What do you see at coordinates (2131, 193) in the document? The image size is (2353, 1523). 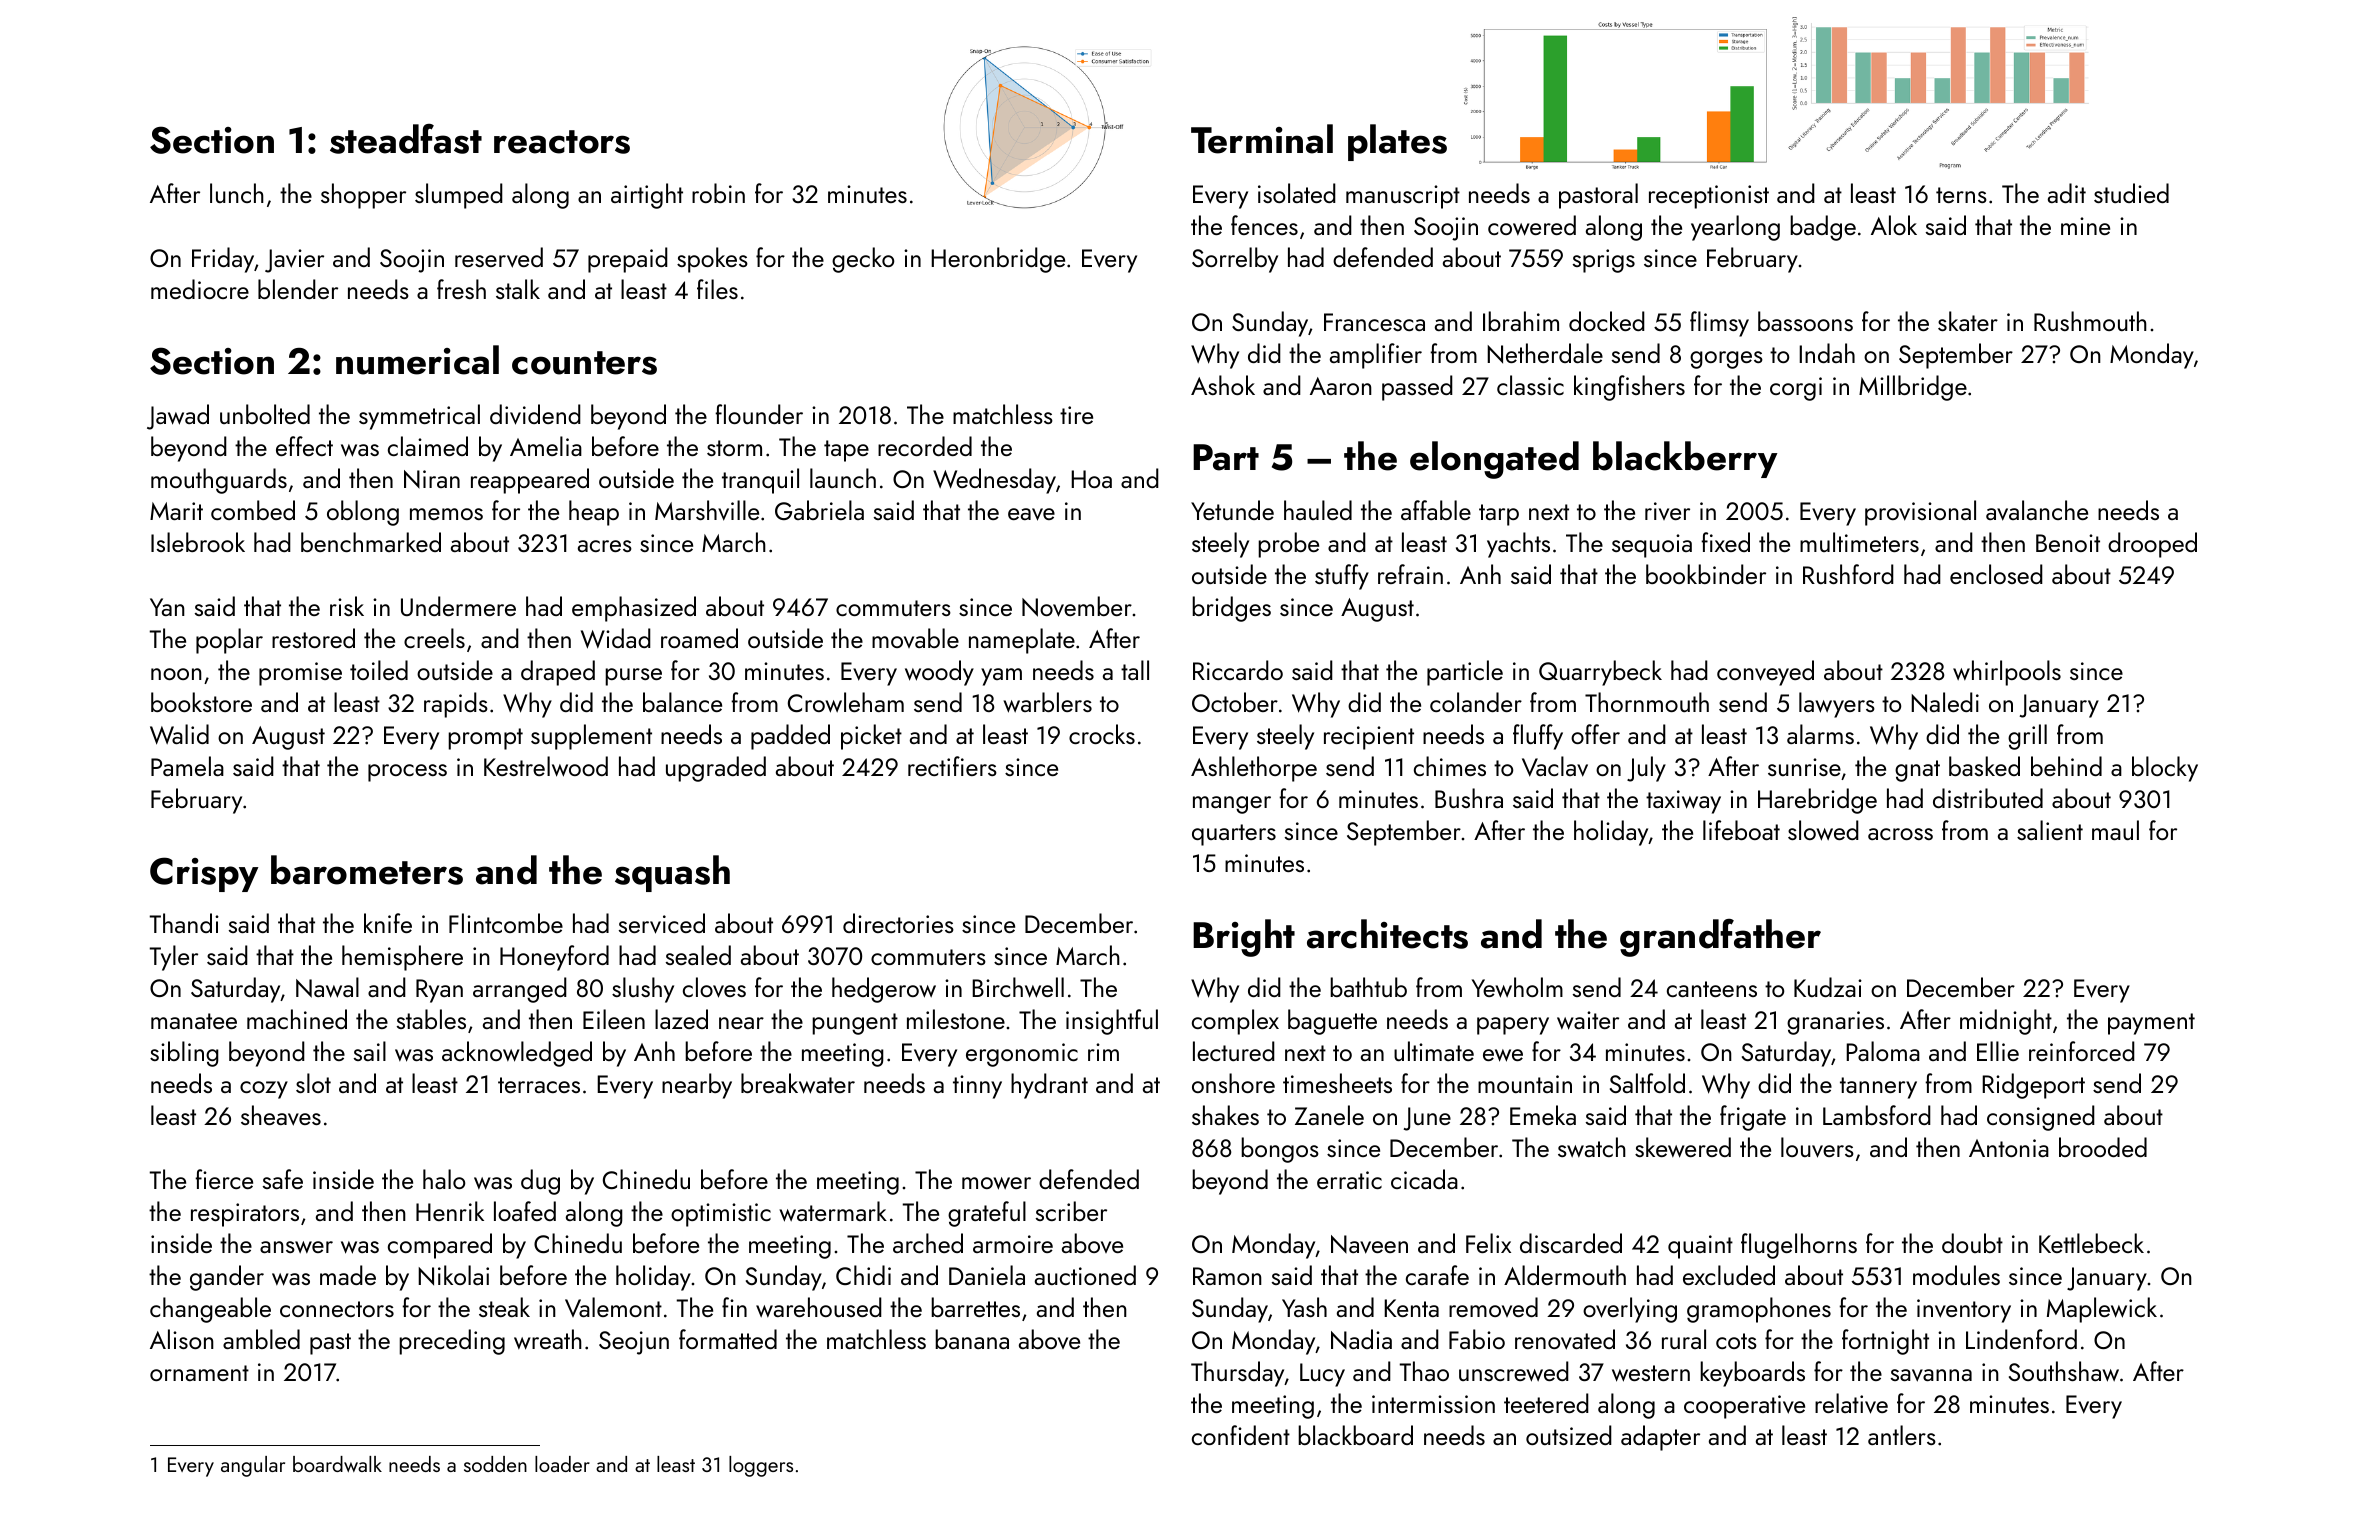 I see `studied` at bounding box center [2131, 193].
